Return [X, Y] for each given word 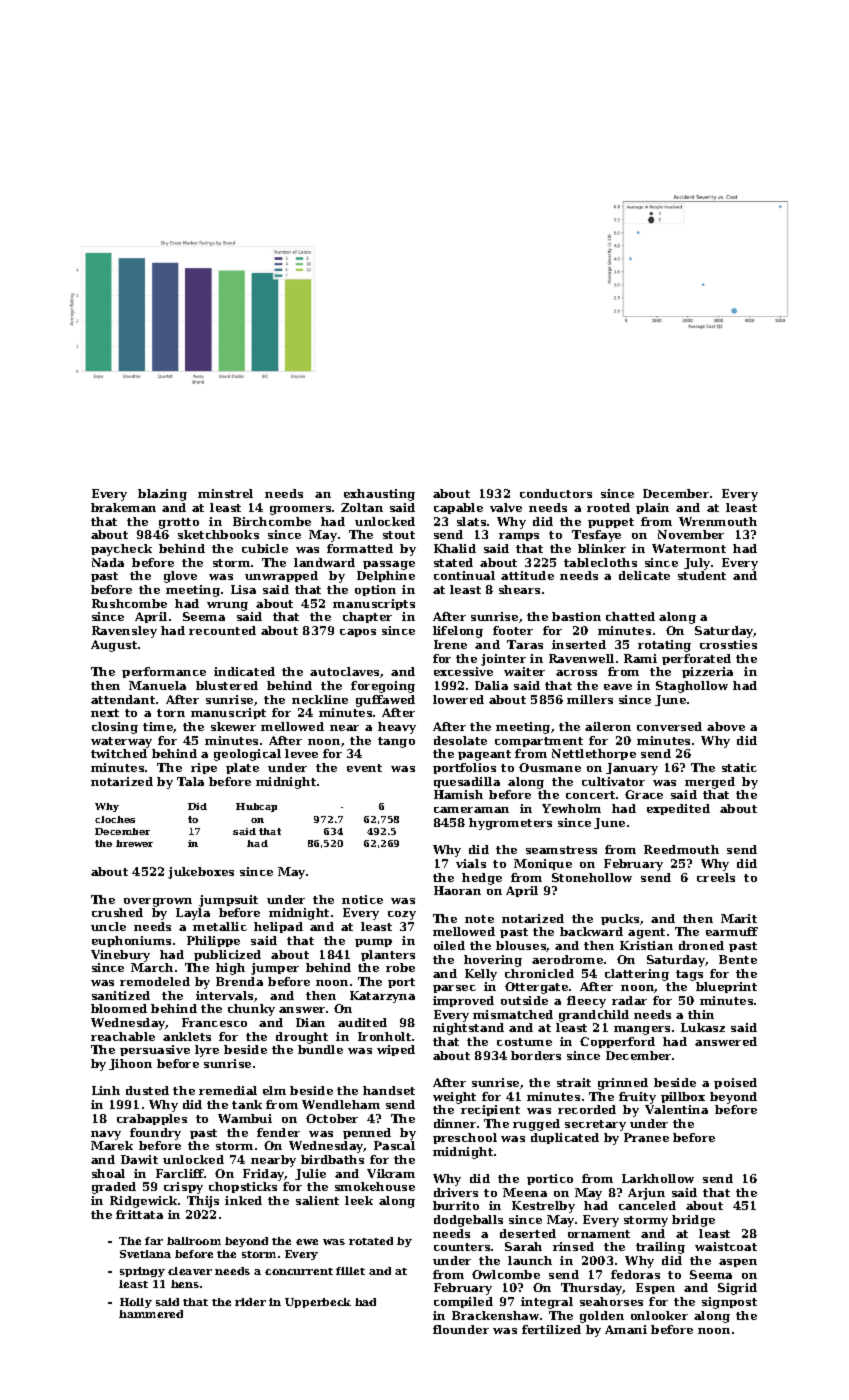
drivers [456, 1192]
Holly [136, 1303]
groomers [300, 510]
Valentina [676, 1109]
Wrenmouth [718, 521]
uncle [108, 926]
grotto [179, 523]
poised [735, 1083]
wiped [396, 1050]
